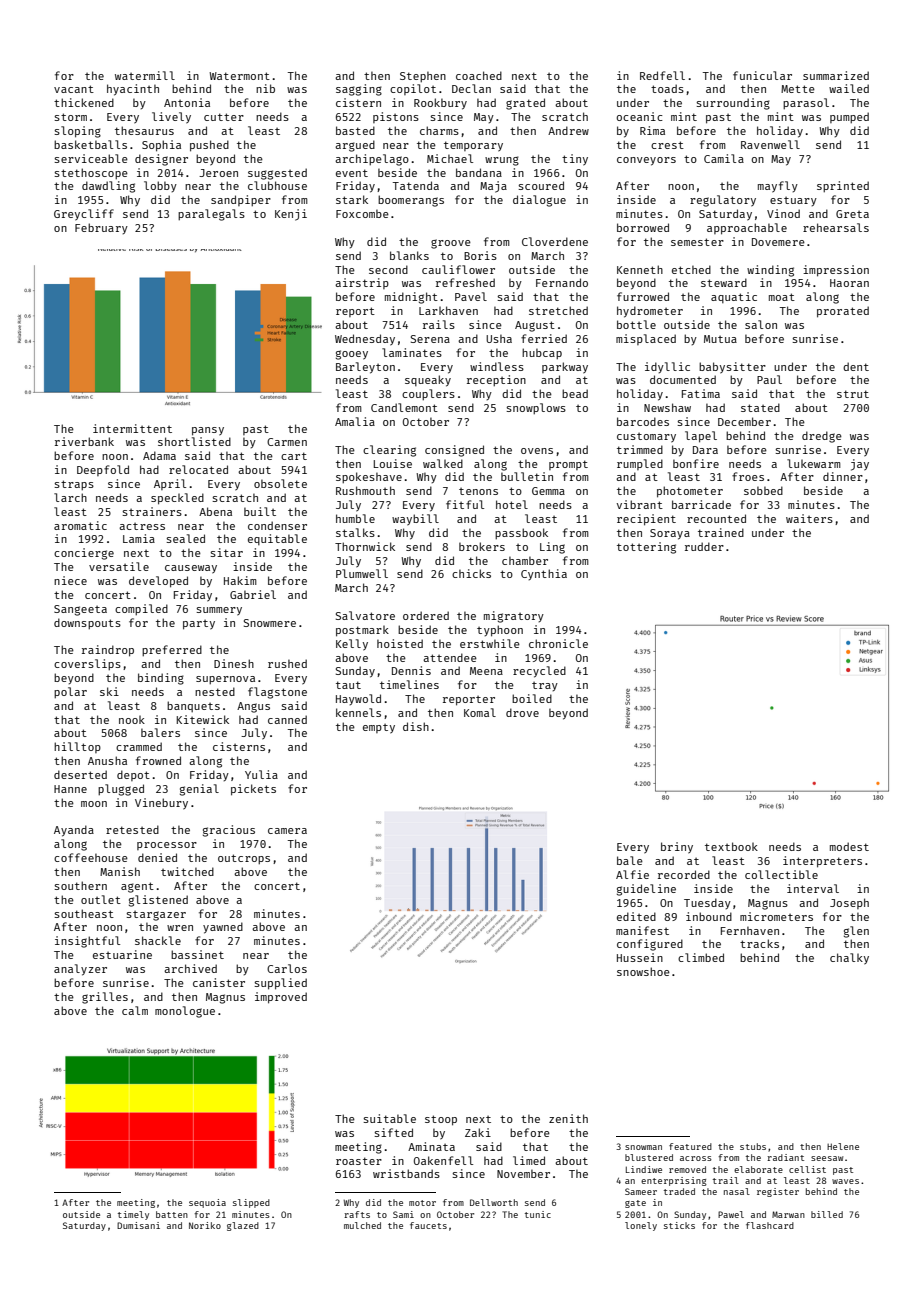 The width and height of the screenshot is (924, 1308). I want to click on modest, so click(849, 846).
